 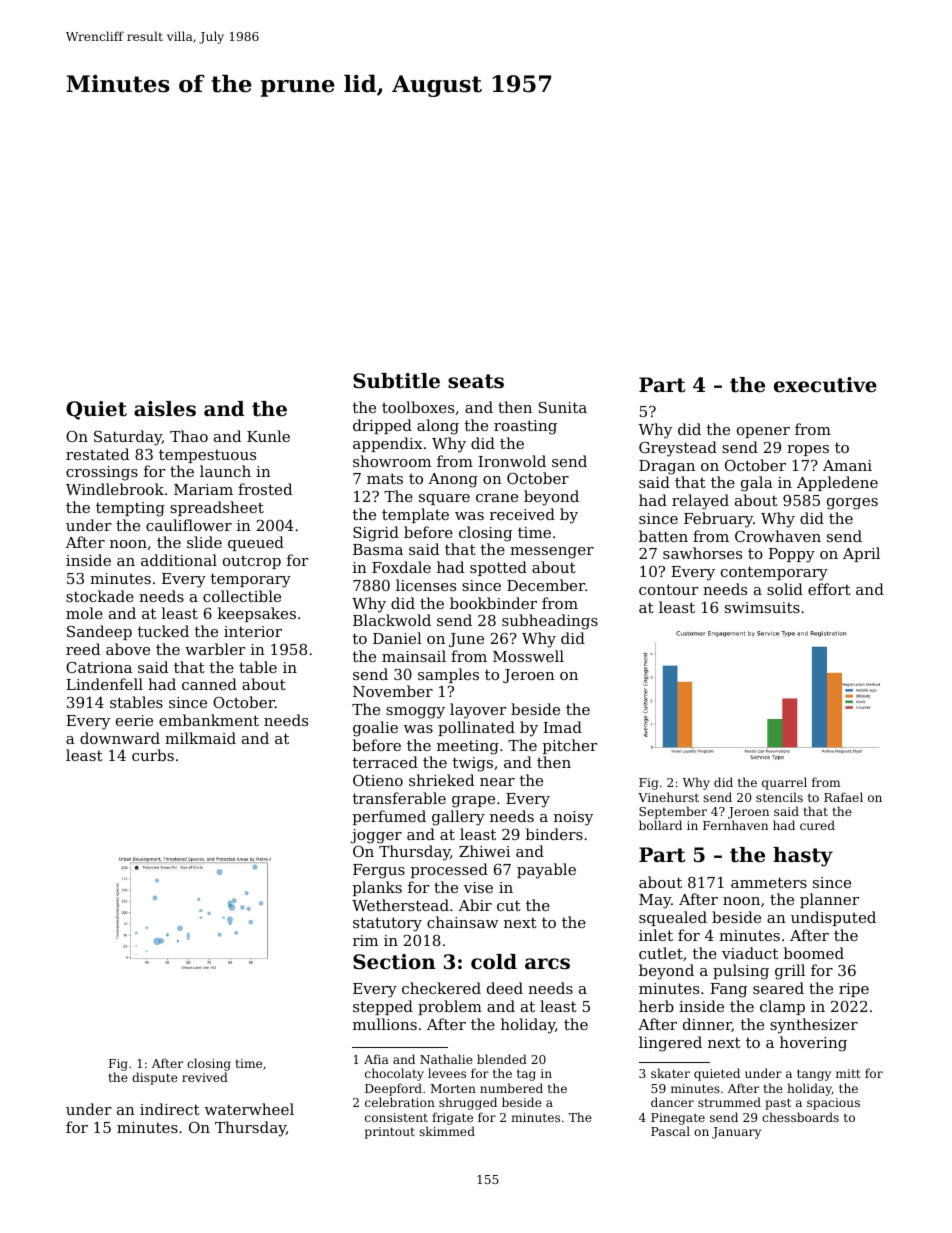 What do you see at coordinates (170, 1109) in the page?
I see `indirect` at bounding box center [170, 1109].
